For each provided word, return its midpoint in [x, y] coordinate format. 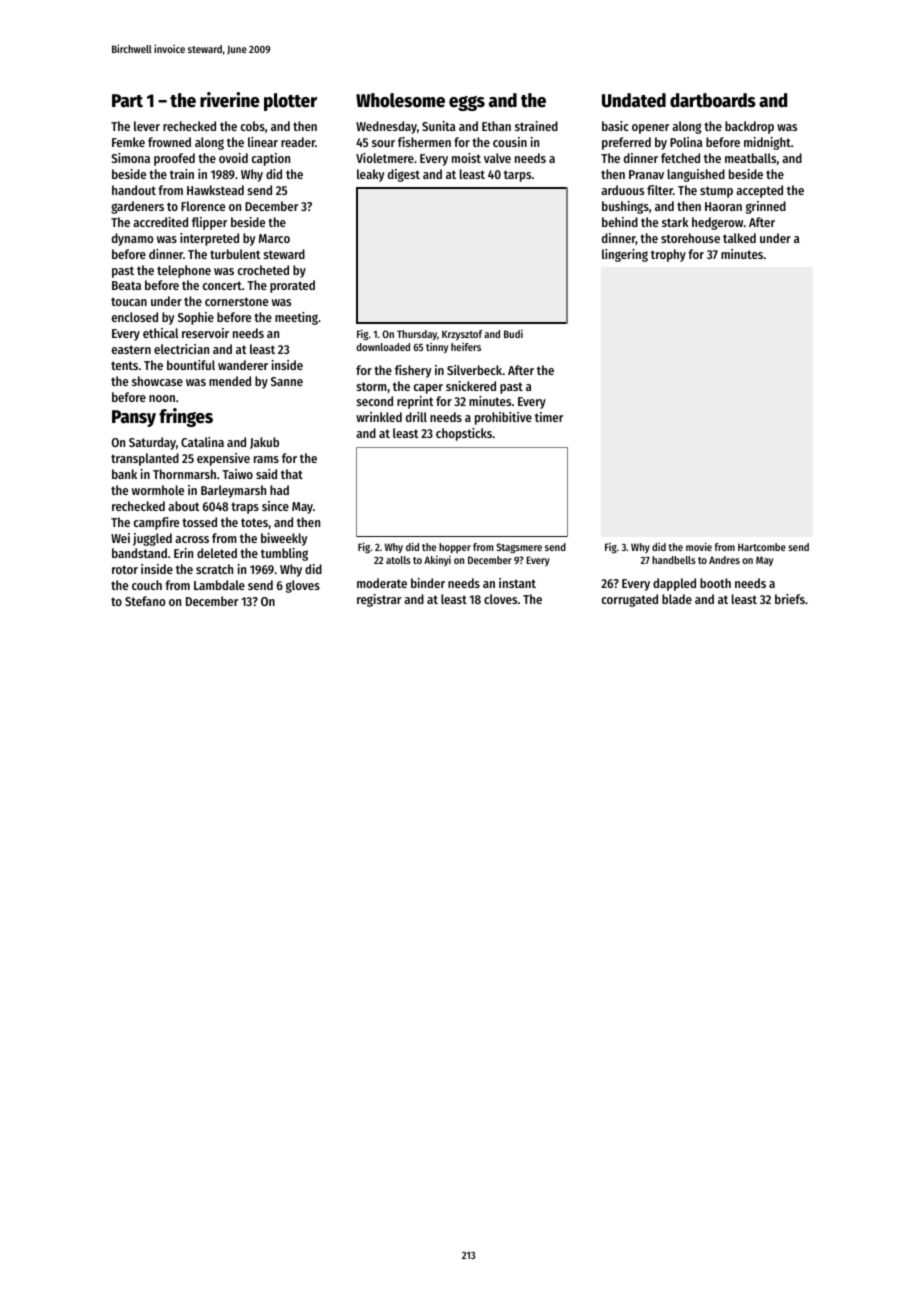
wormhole [158, 490]
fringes [186, 417]
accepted [759, 191]
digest [404, 175]
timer [549, 417]
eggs [467, 103]
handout [134, 190]
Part [127, 101]
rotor [125, 569]
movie [699, 546]
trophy [668, 255]
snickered [471, 386]
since [275, 506]
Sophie [196, 318]
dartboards [713, 100]
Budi [513, 333]
